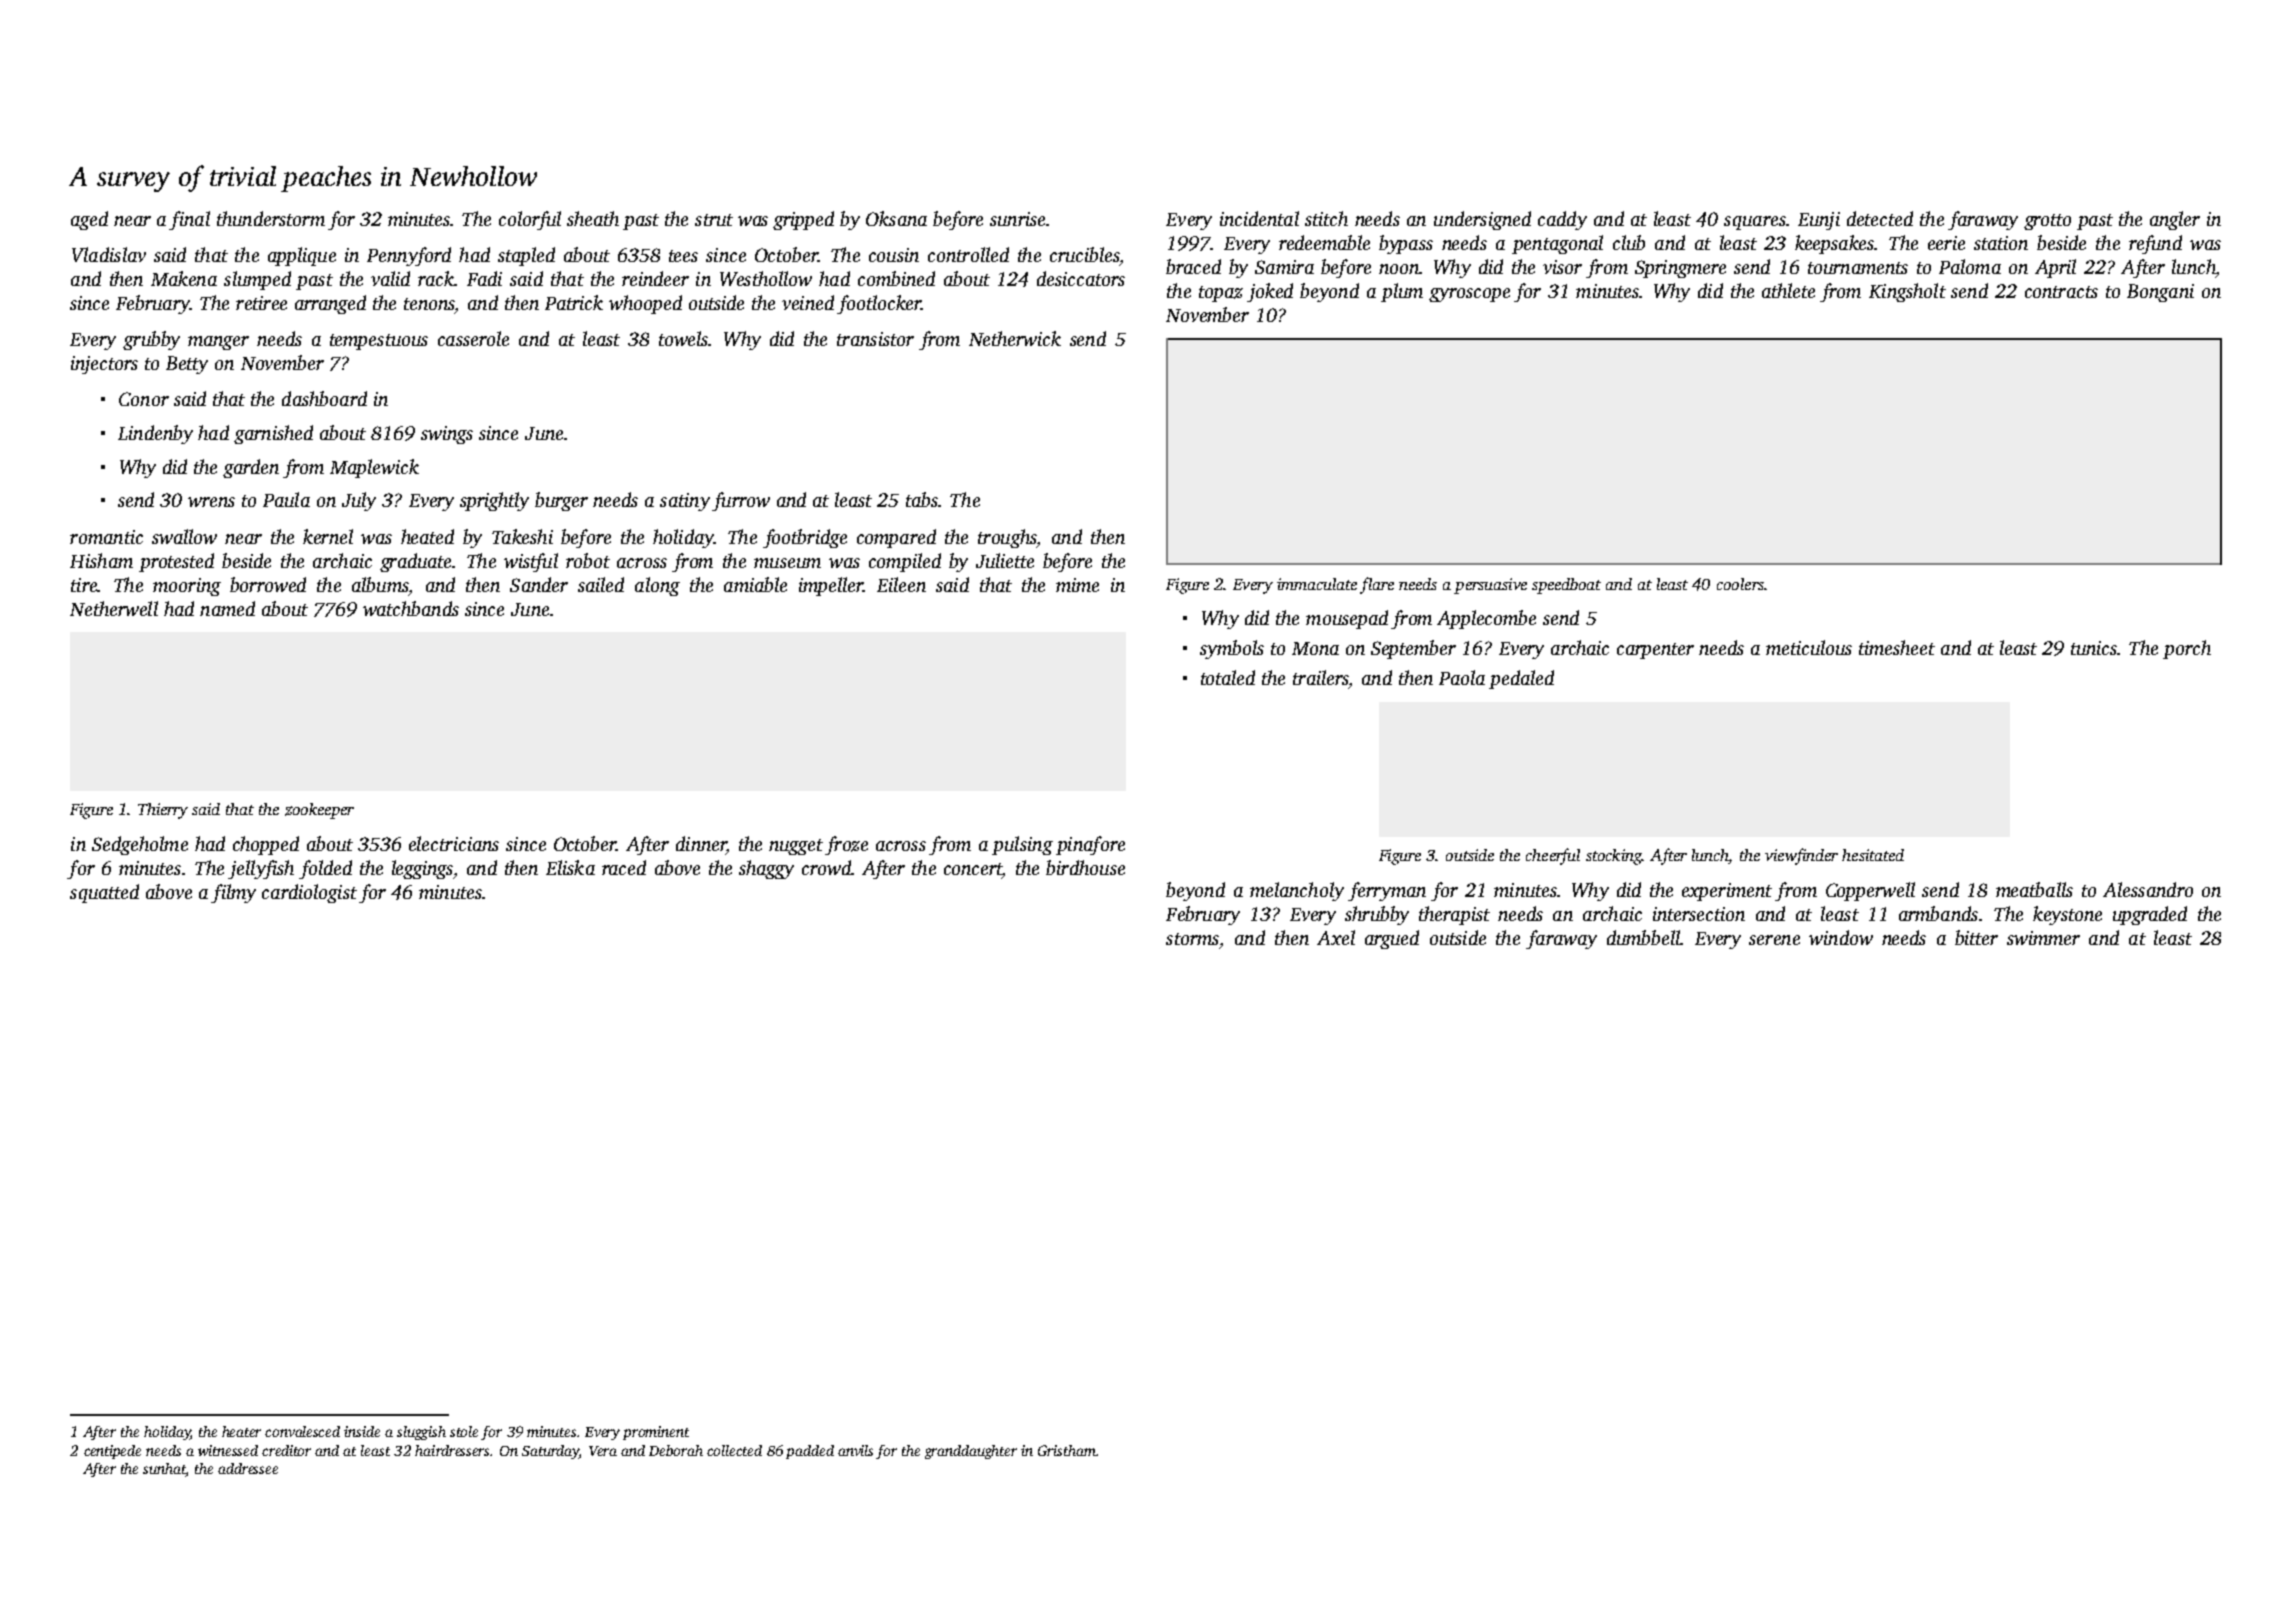 The image size is (2292, 1620). What do you see at coordinates (2148, 889) in the page?
I see `Alessandro` at bounding box center [2148, 889].
